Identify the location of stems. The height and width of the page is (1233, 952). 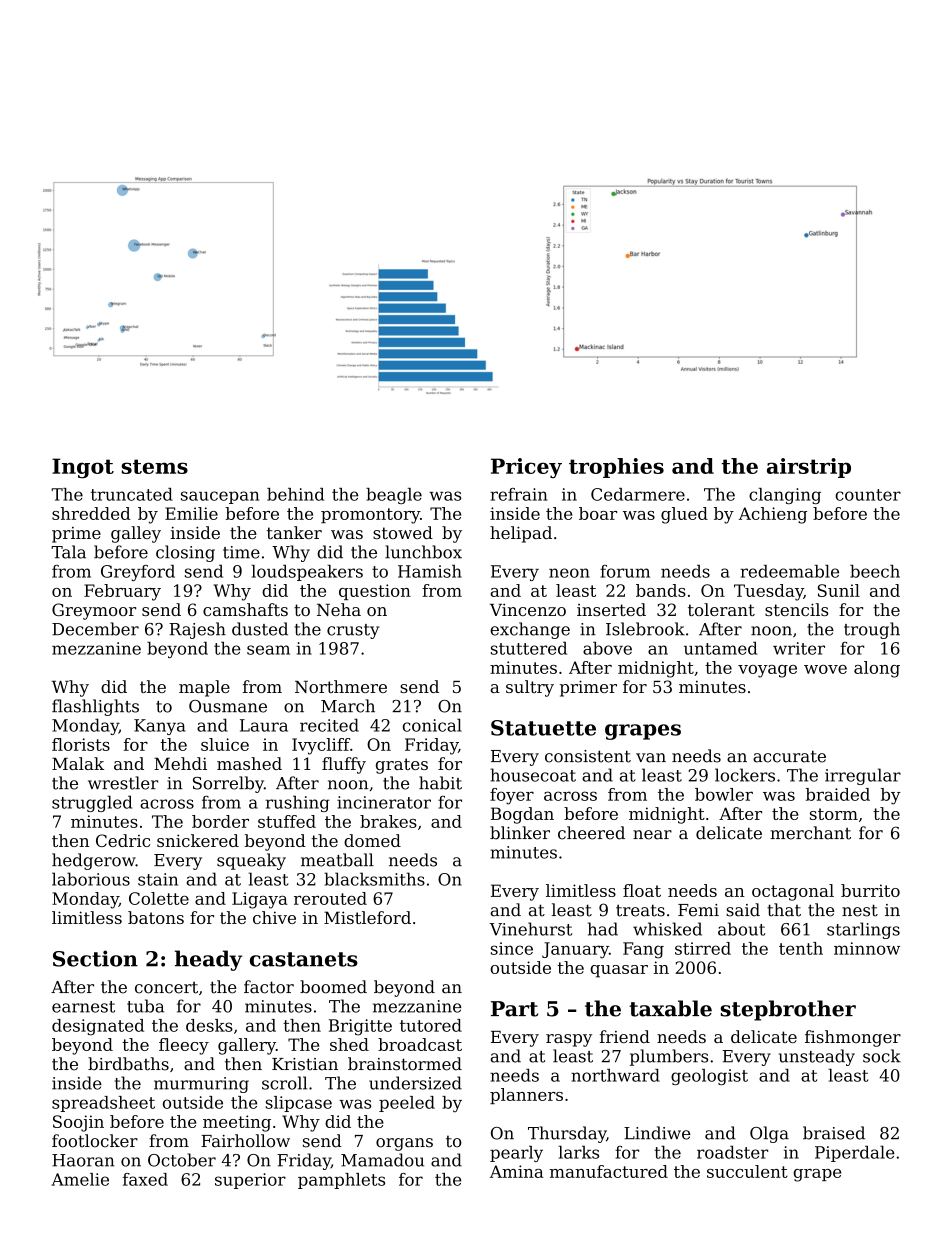
(154, 466).
